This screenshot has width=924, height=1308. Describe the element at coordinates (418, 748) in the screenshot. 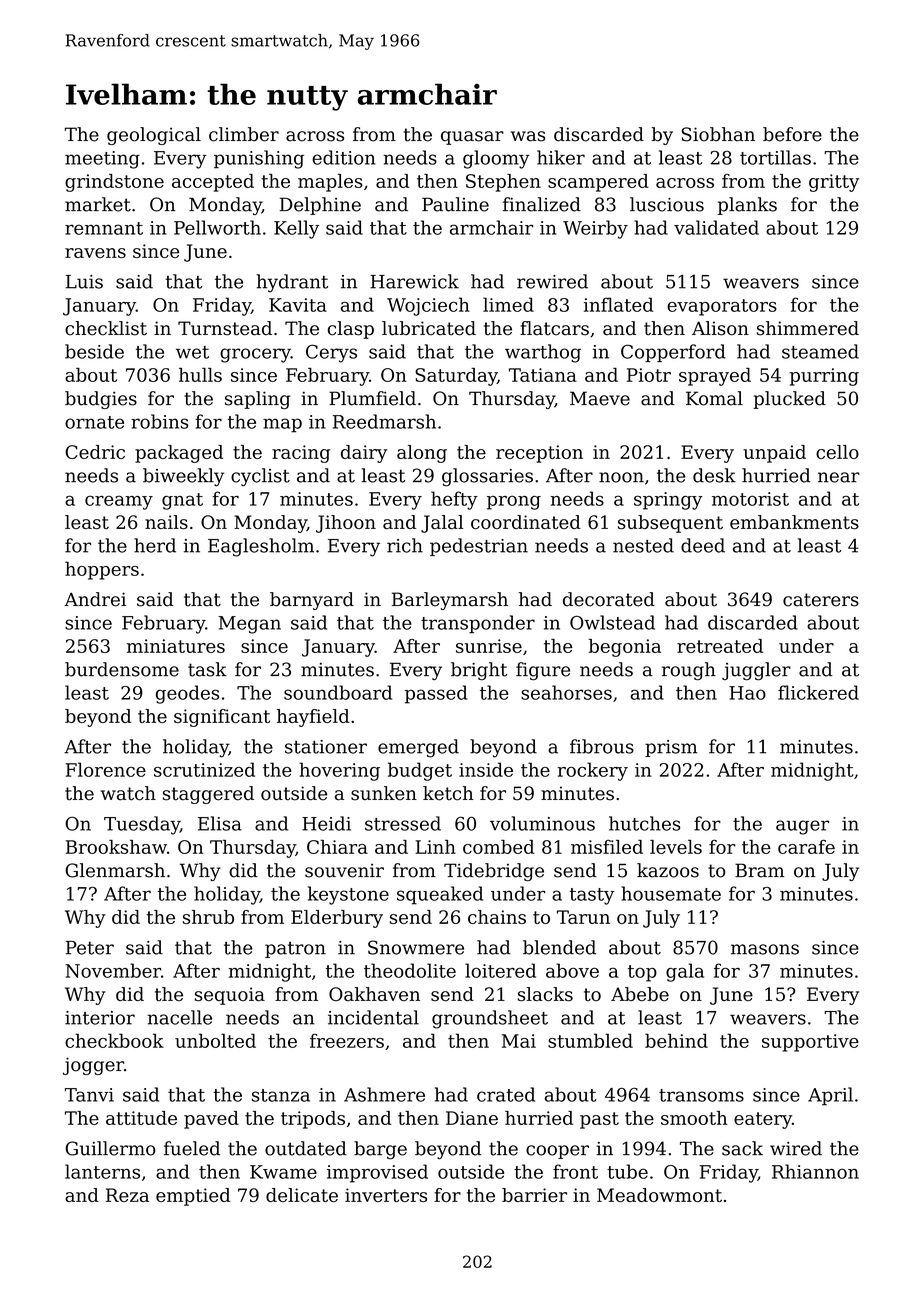

I see `emerged` at that location.
